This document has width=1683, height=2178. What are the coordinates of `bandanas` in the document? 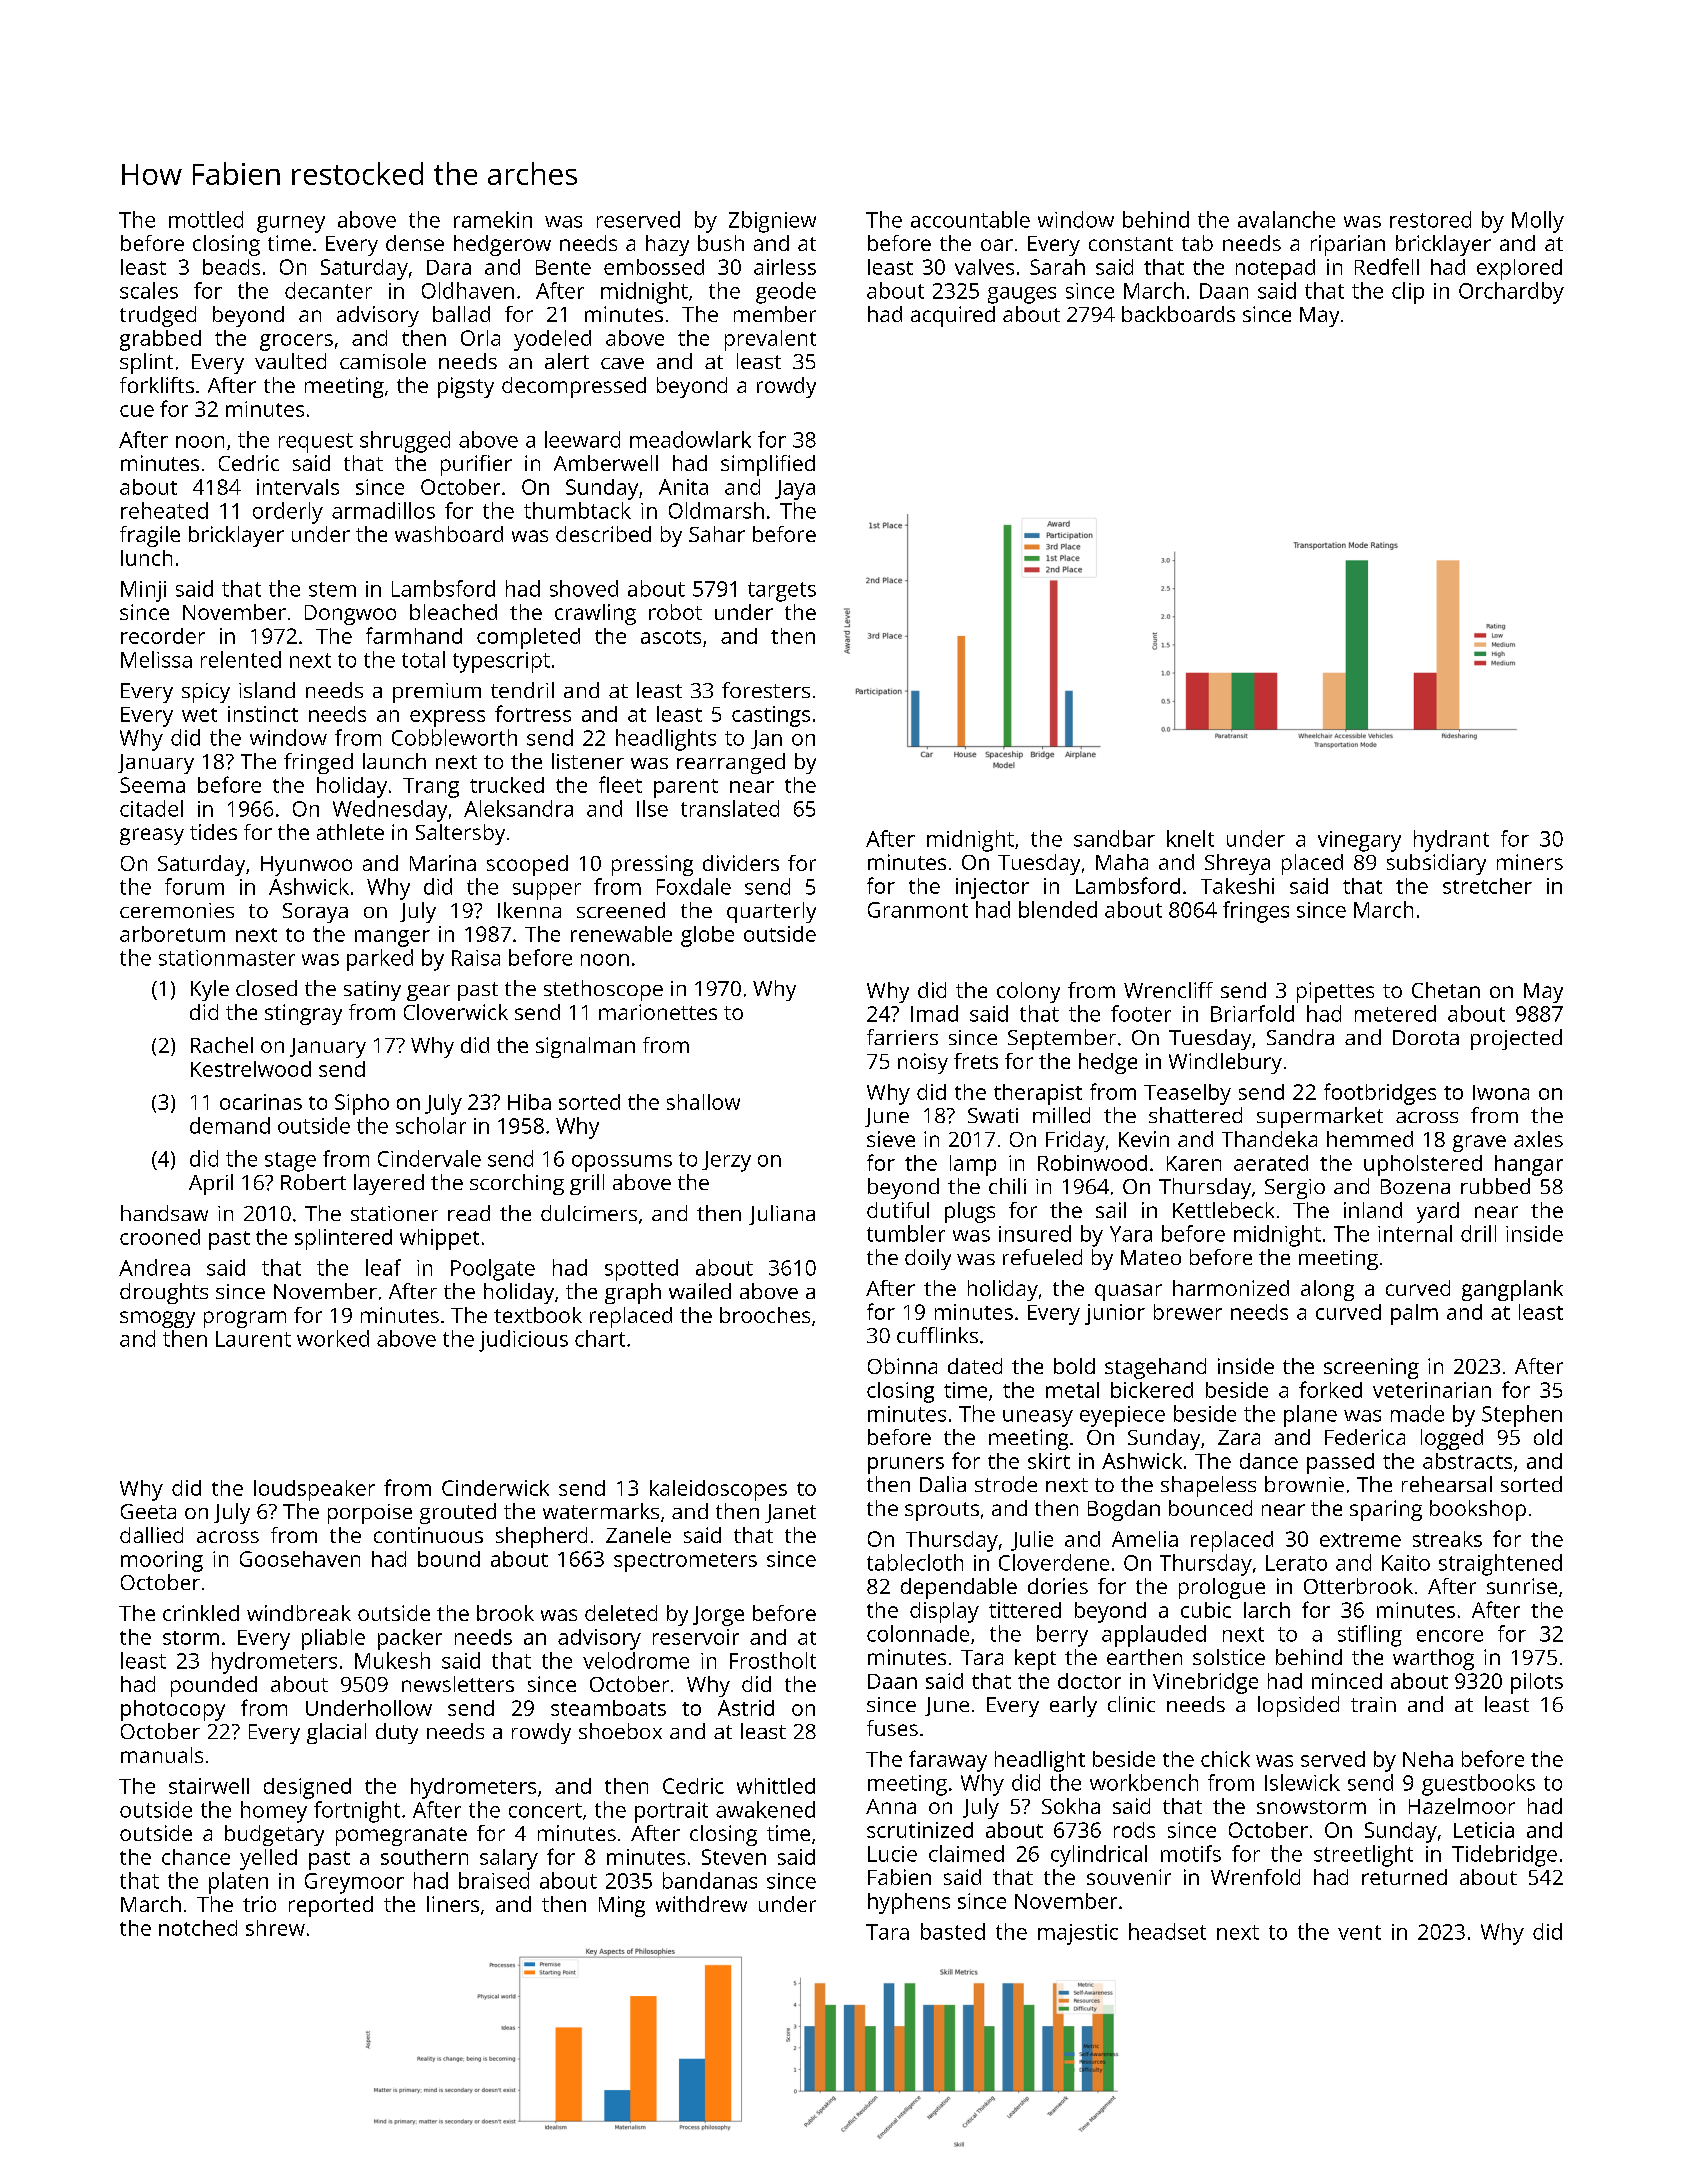 It's located at (710, 1880).
